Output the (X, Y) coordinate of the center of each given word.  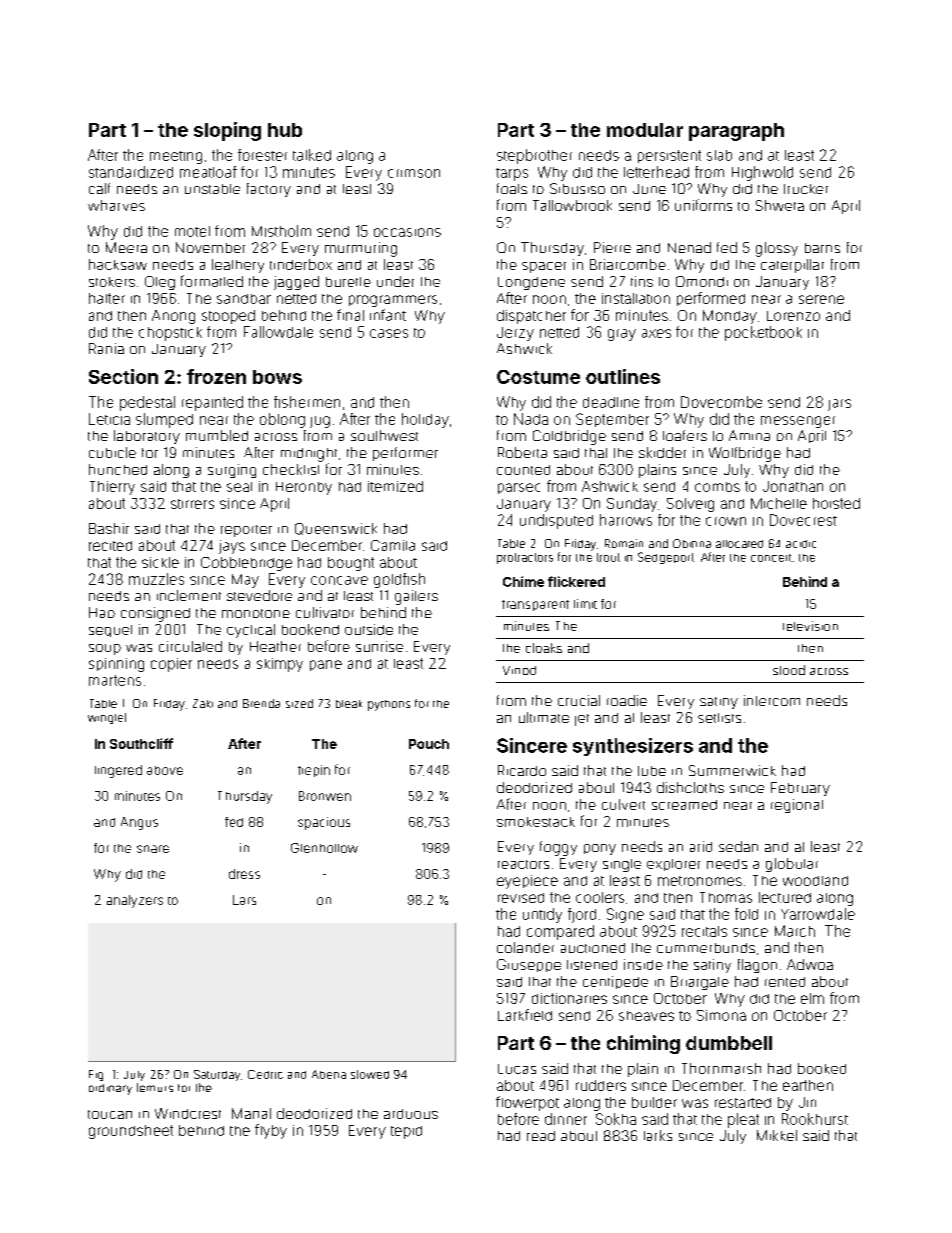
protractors (525, 558)
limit (585, 604)
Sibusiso (577, 188)
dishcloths (690, 787)
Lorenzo (793, 316)
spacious (324, 823)
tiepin (314, 771)
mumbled (217, 435)
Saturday (217, 1075)
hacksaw (118, 264)
